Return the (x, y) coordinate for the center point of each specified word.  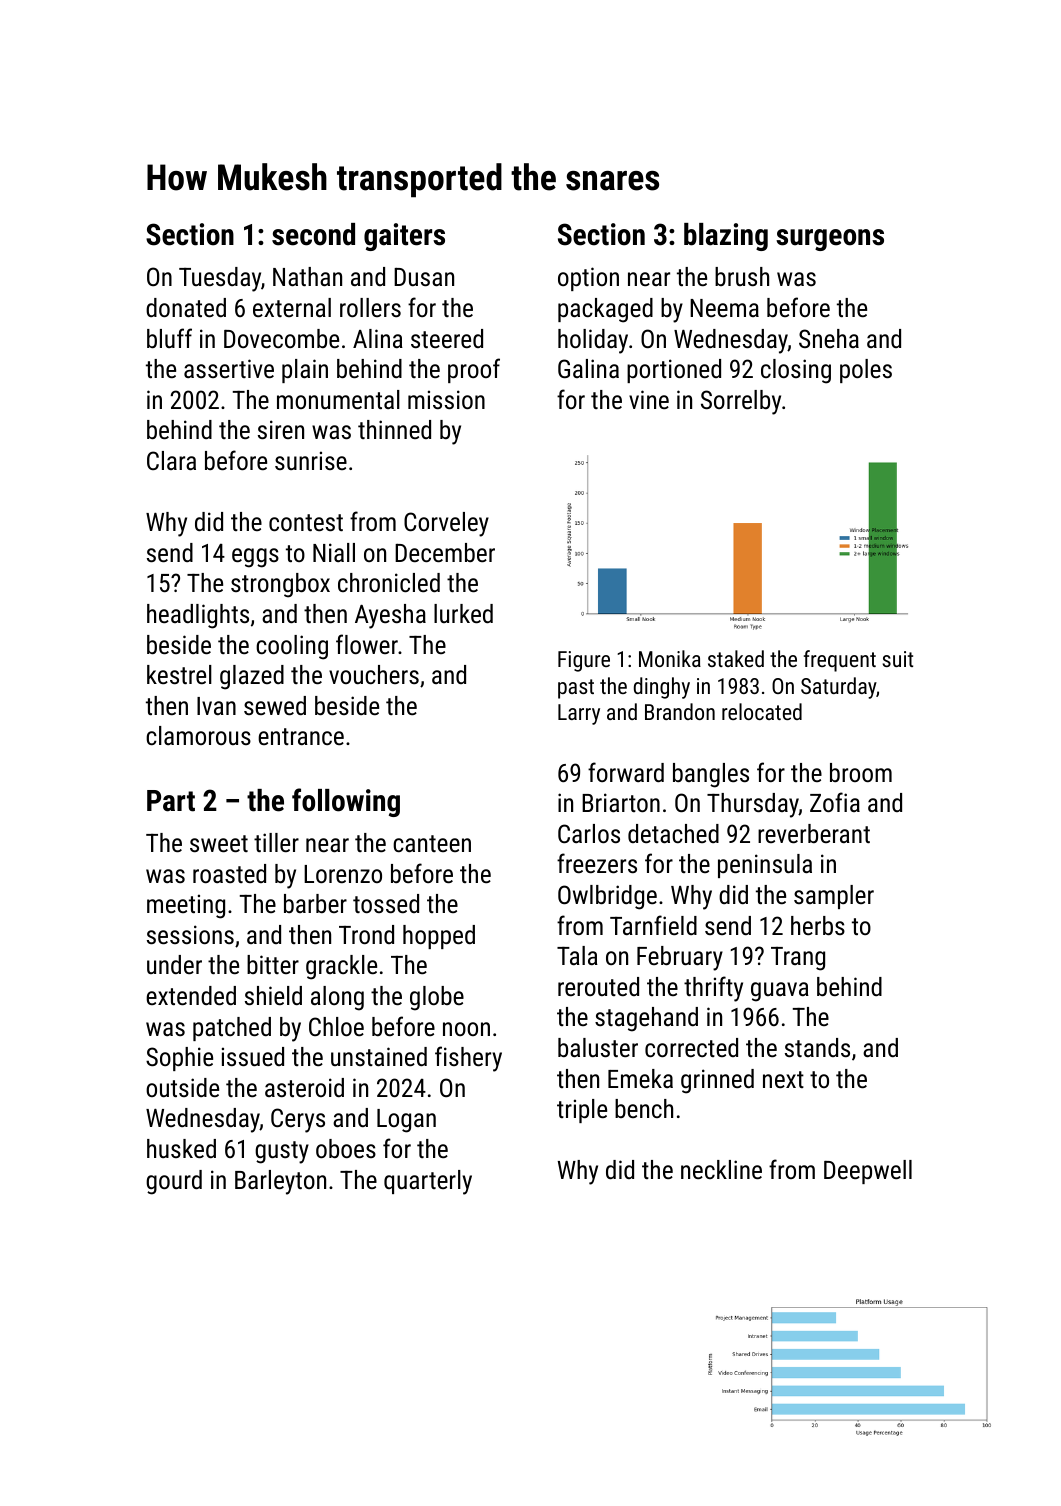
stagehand (646, 1019)
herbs (818, 925)
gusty (282, 1152)
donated (186, 307)
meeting (186, 906)
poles (866, 371)
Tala (577, 955)
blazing (726, 237)
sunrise (311, 460)
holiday (593, 341)
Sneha (829, 338)
